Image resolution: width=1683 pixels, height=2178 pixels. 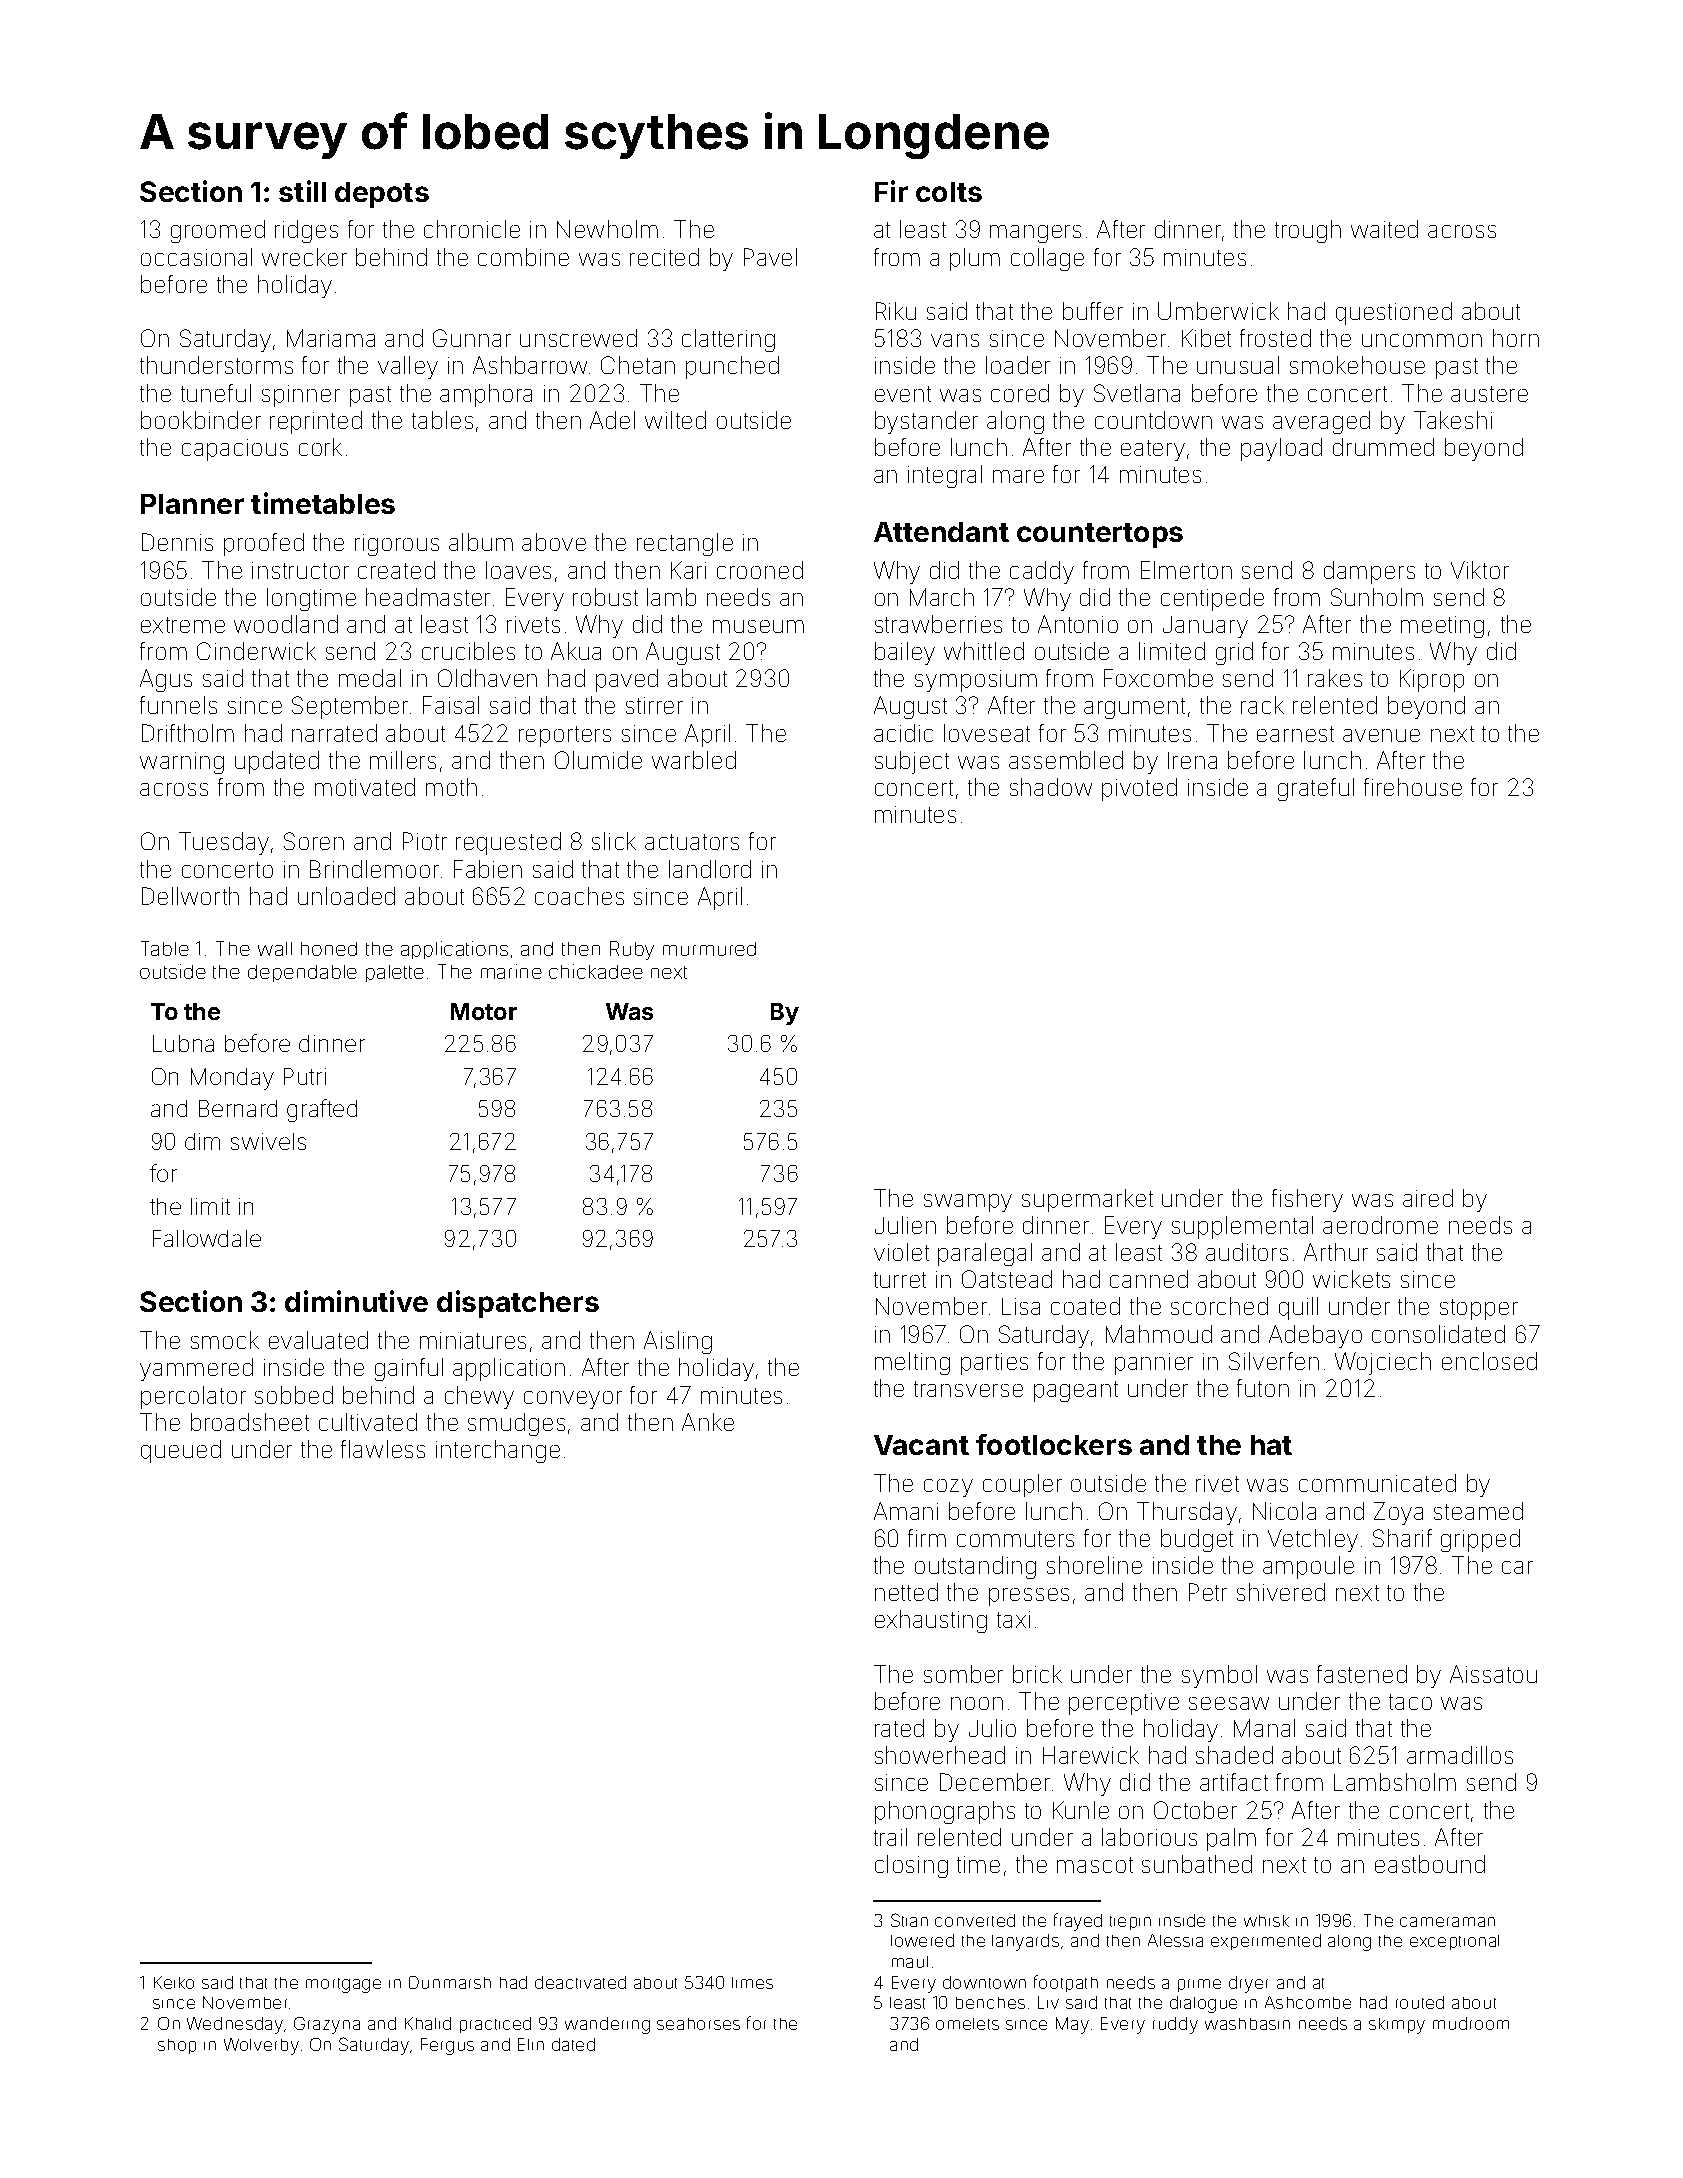 What do you see at coordinates (698, 2024) in the document?
I see `seahorses` at bounding box center [698, 2024].
